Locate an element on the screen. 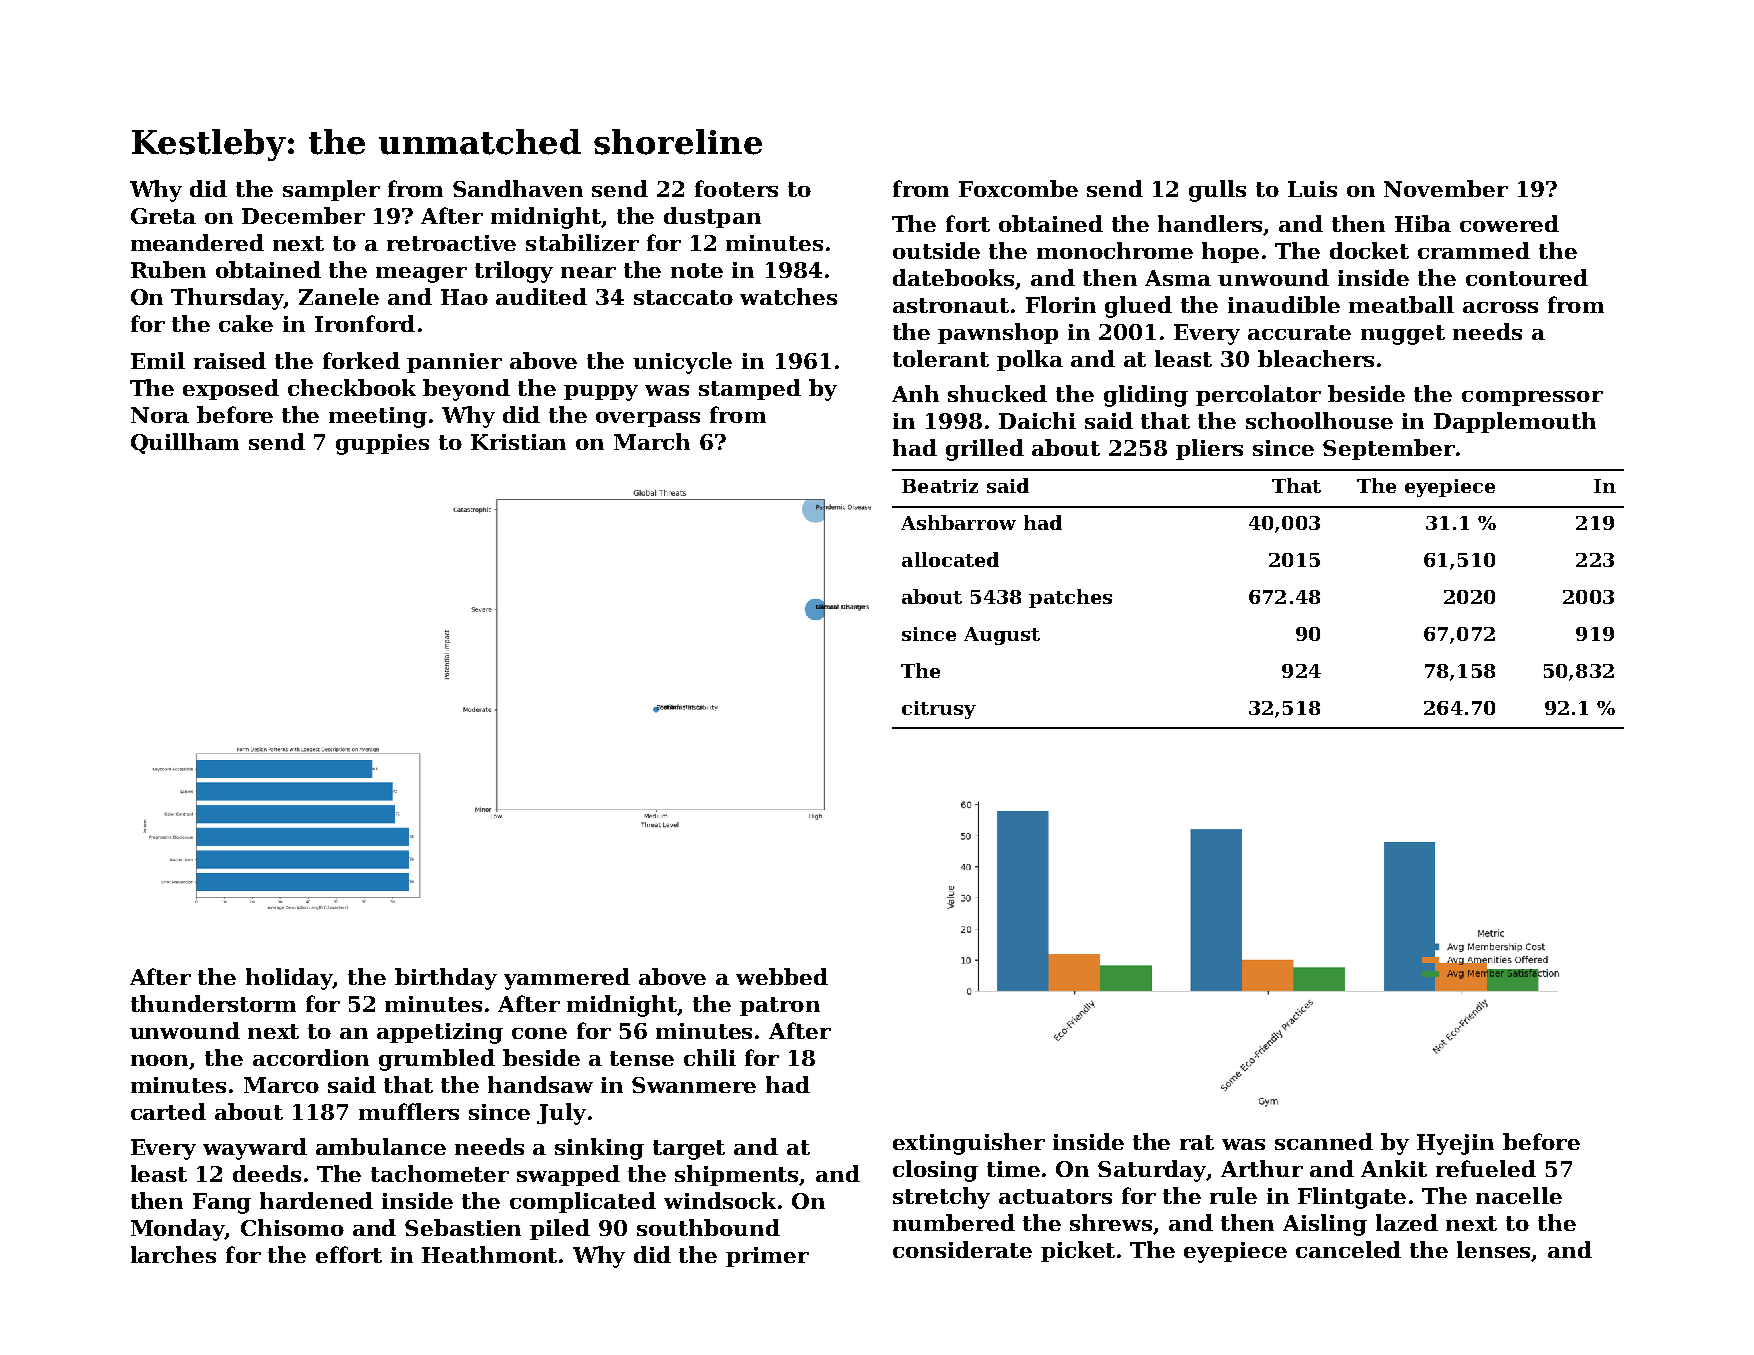  note is located at coordinates (697, 270).
